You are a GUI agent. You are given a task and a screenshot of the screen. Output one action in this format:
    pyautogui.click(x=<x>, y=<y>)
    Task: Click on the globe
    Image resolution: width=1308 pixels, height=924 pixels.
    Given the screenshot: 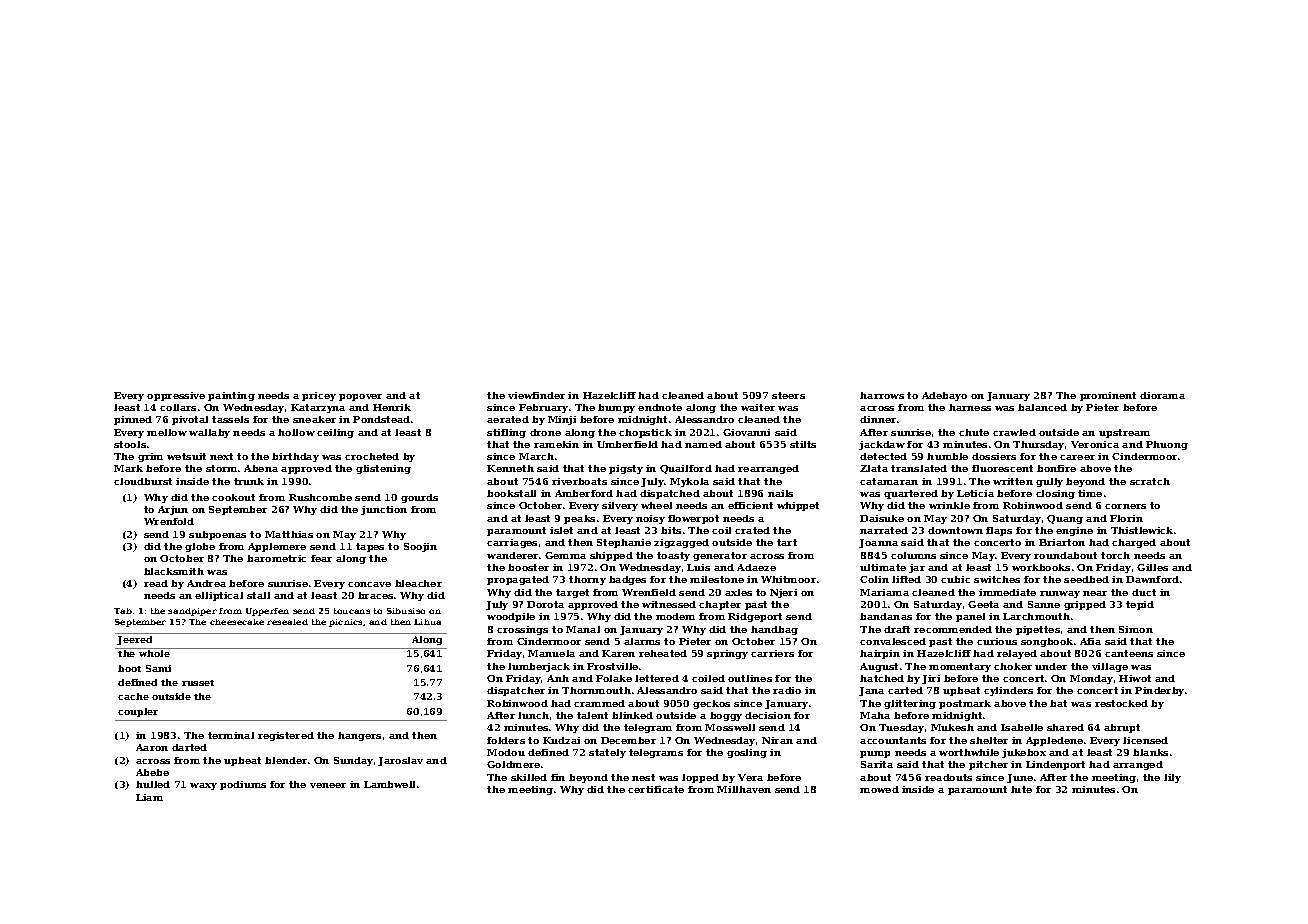 What is the action you would take?
    pyautogui.click(x=200, y=547)
